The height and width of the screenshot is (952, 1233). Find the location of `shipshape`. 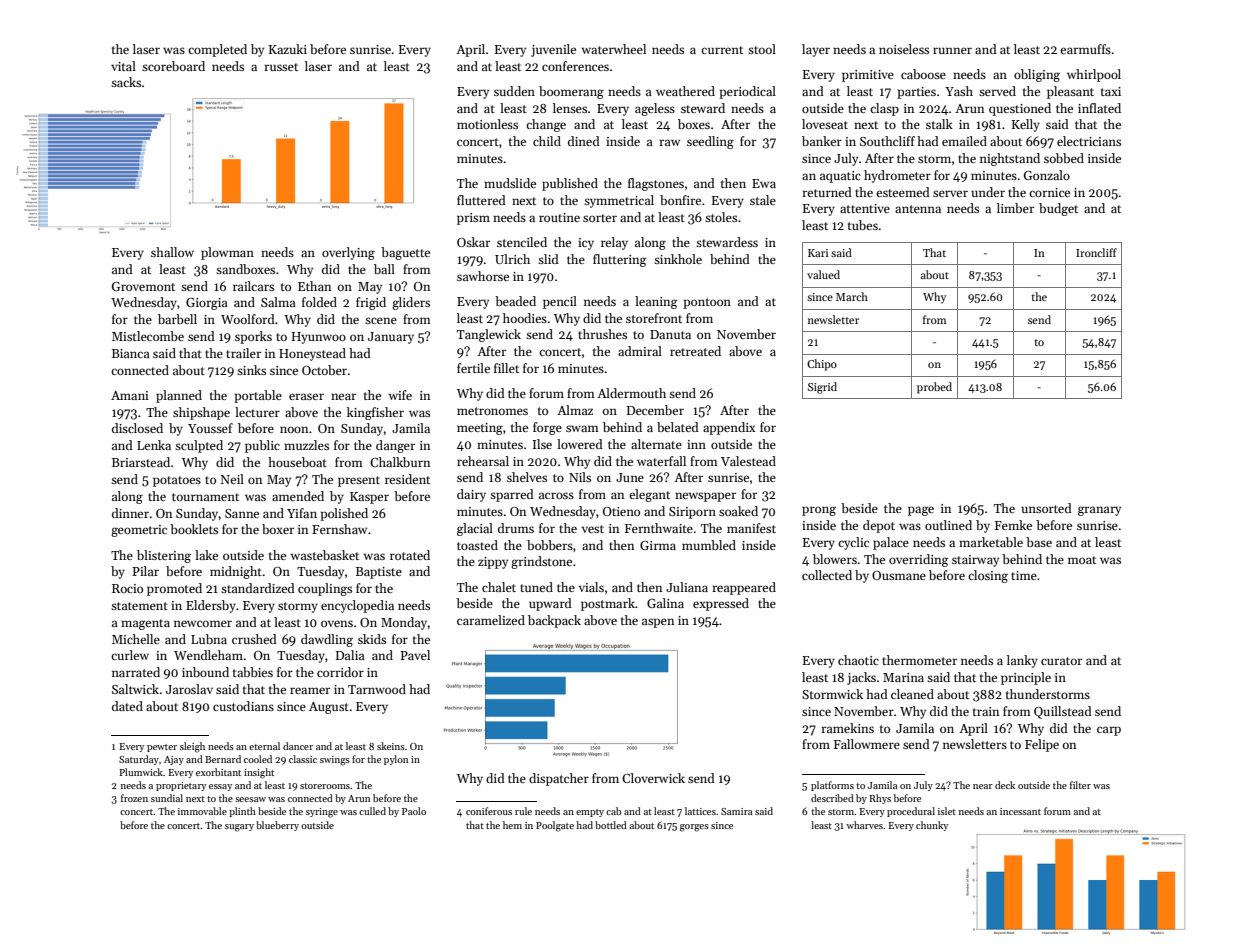

shipshape is located at coordinates (201, 413).
